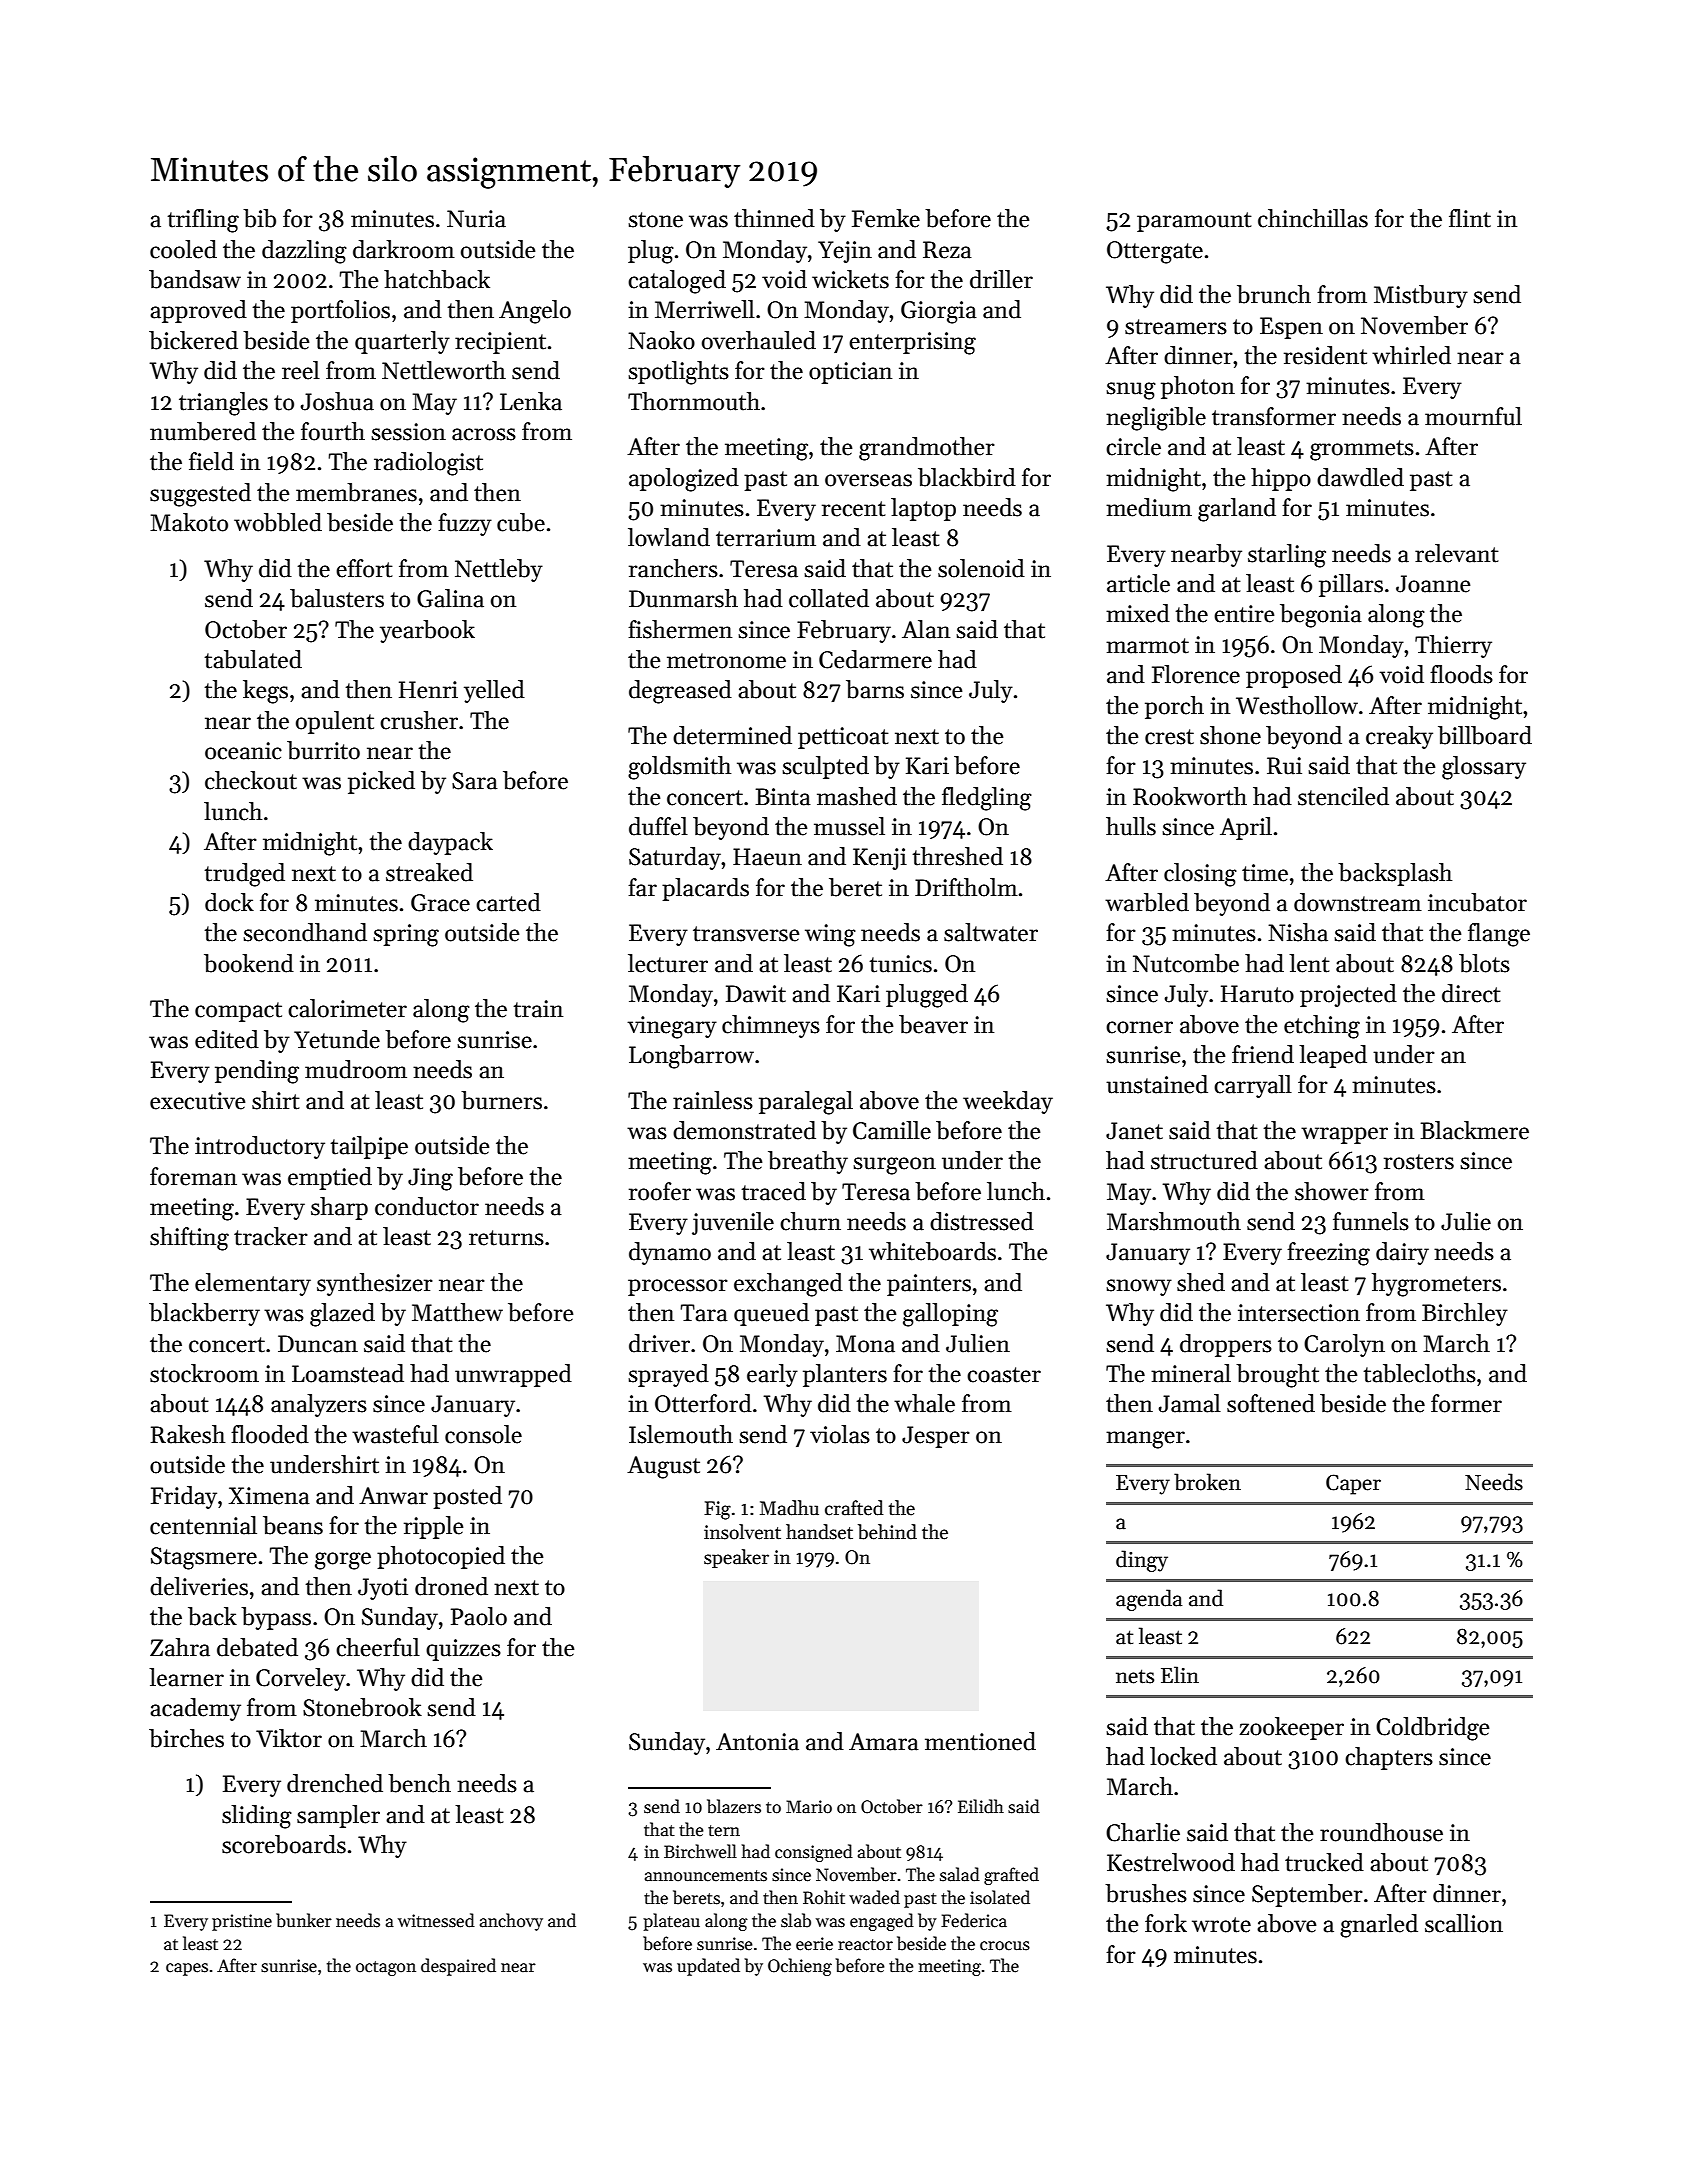  Describe the element at coordinates (774, 218) in the screenshot. I see `thinned` at that location.
